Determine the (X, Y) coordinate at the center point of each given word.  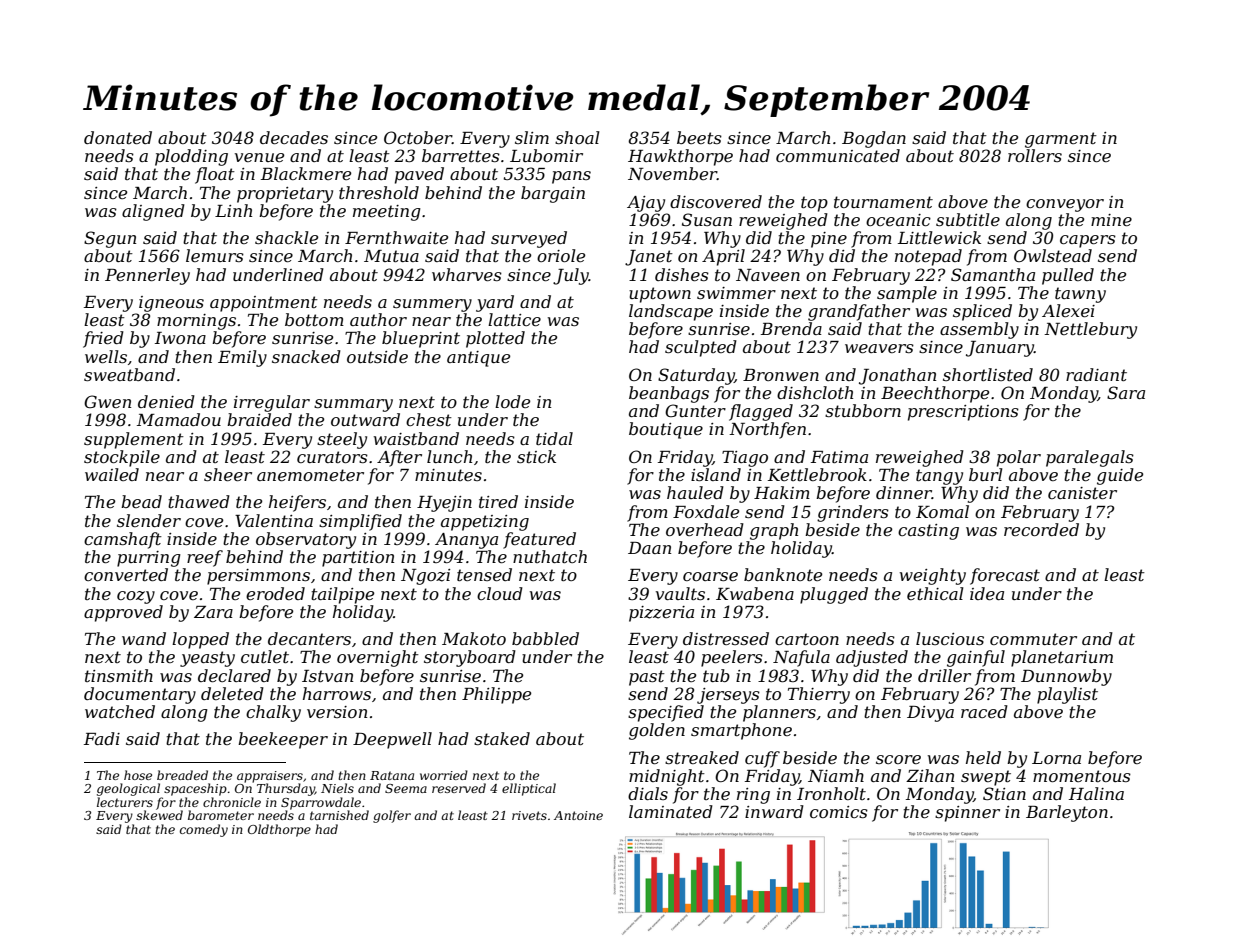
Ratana (392, 775)
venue (259, 157)
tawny (1080, 295)
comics (839, 812)
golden (657, 731)
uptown (660, 295)
